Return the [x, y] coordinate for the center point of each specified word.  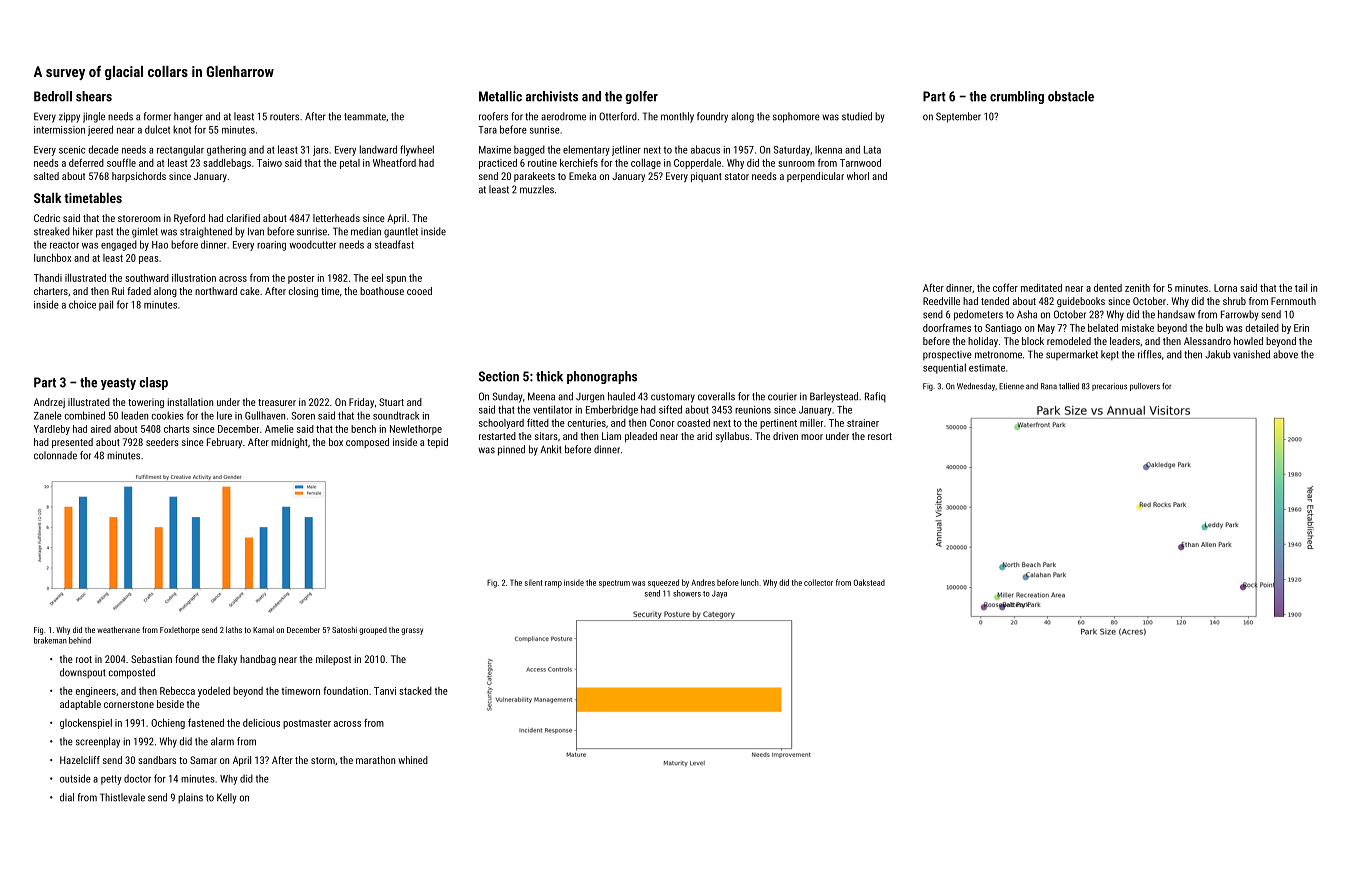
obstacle [1071, 96]
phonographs [602, 377]
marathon [375, 760]
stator [737, 176]
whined [413, 760]
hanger [188, 117]
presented [72, 443]
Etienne [1011, 386]
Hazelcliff [80, 760]
